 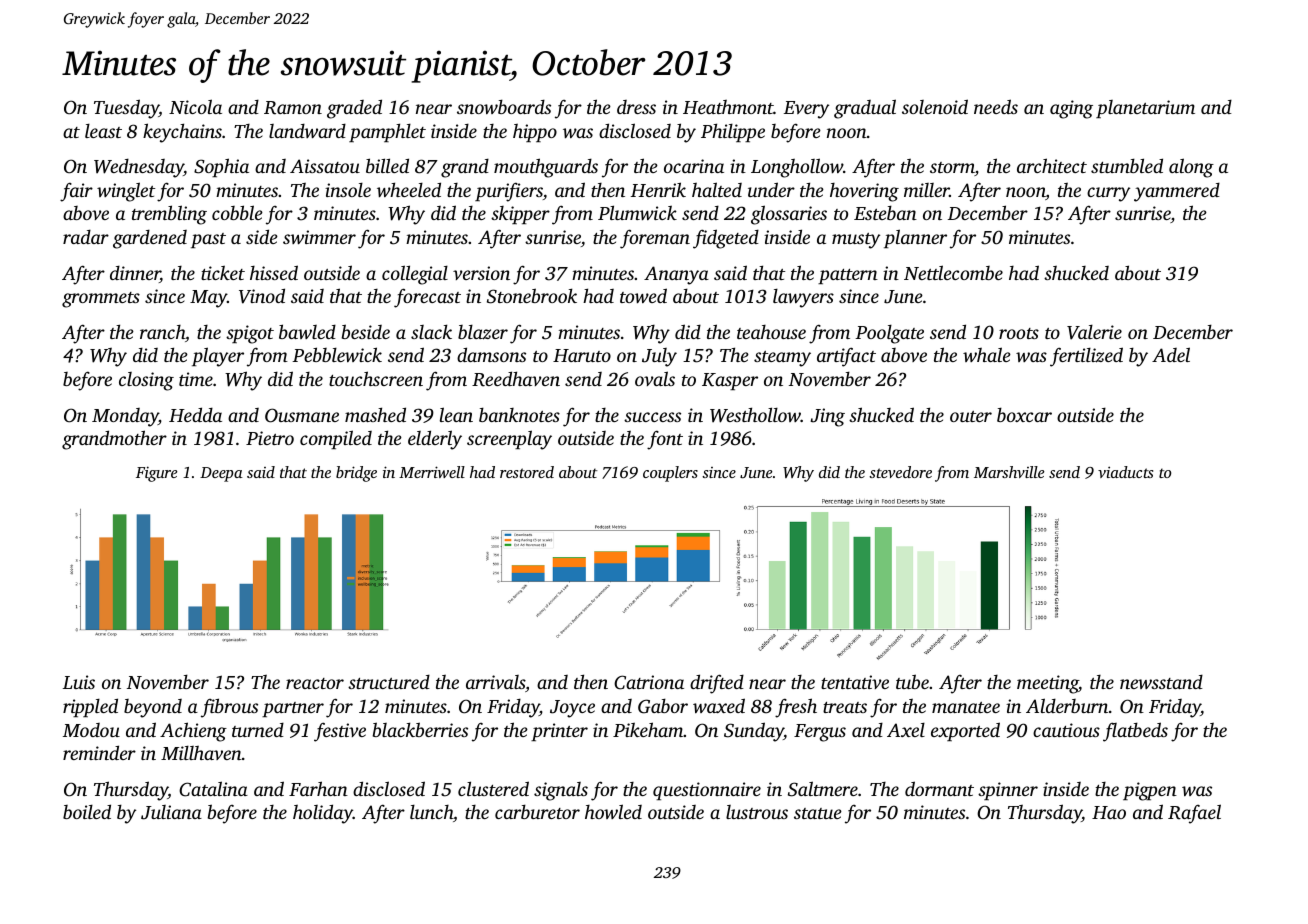 I want to click on boiled, so click(x=87, y=811).
